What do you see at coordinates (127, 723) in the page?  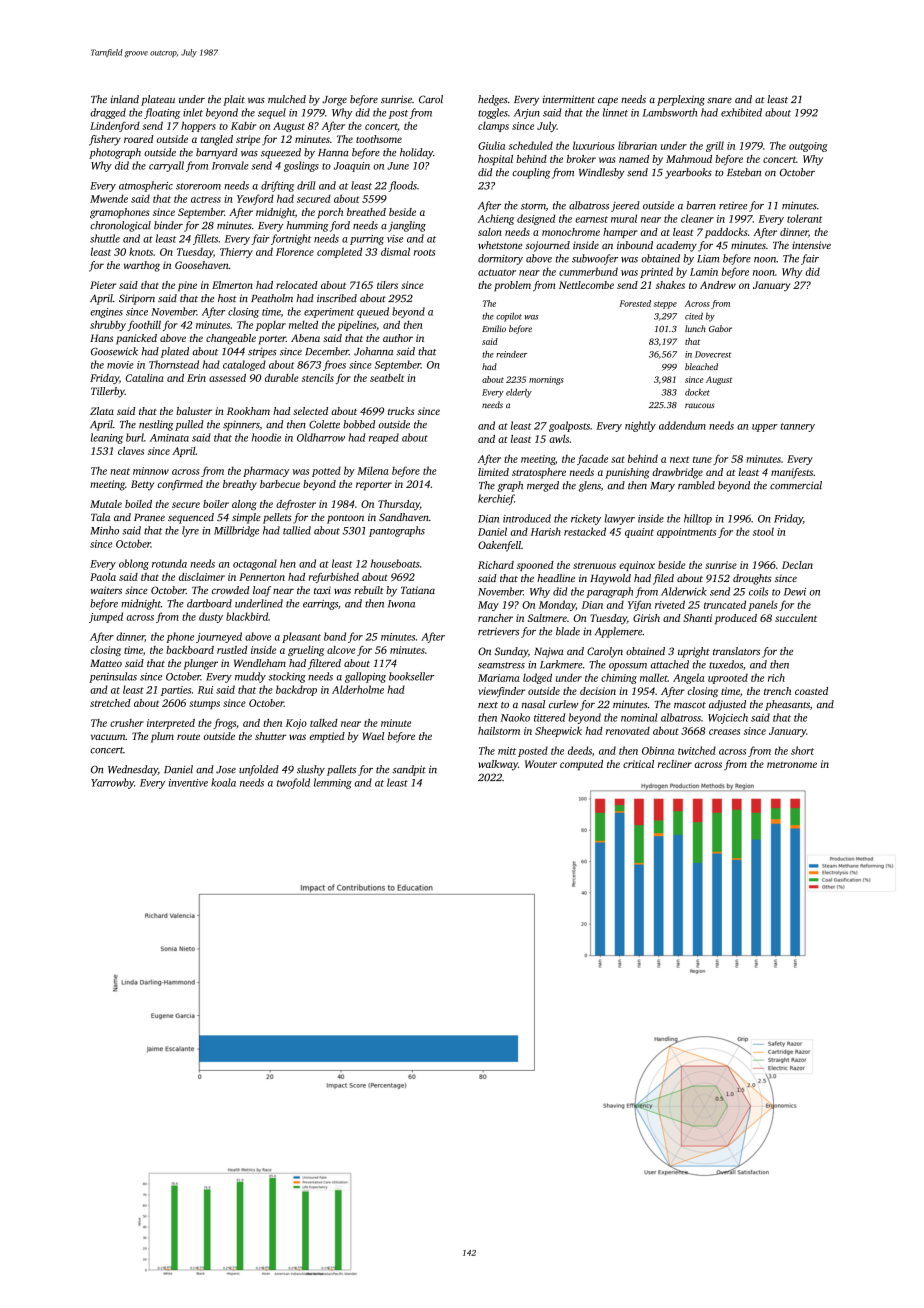 I see `crusher` at bounding box center [127, 723].
